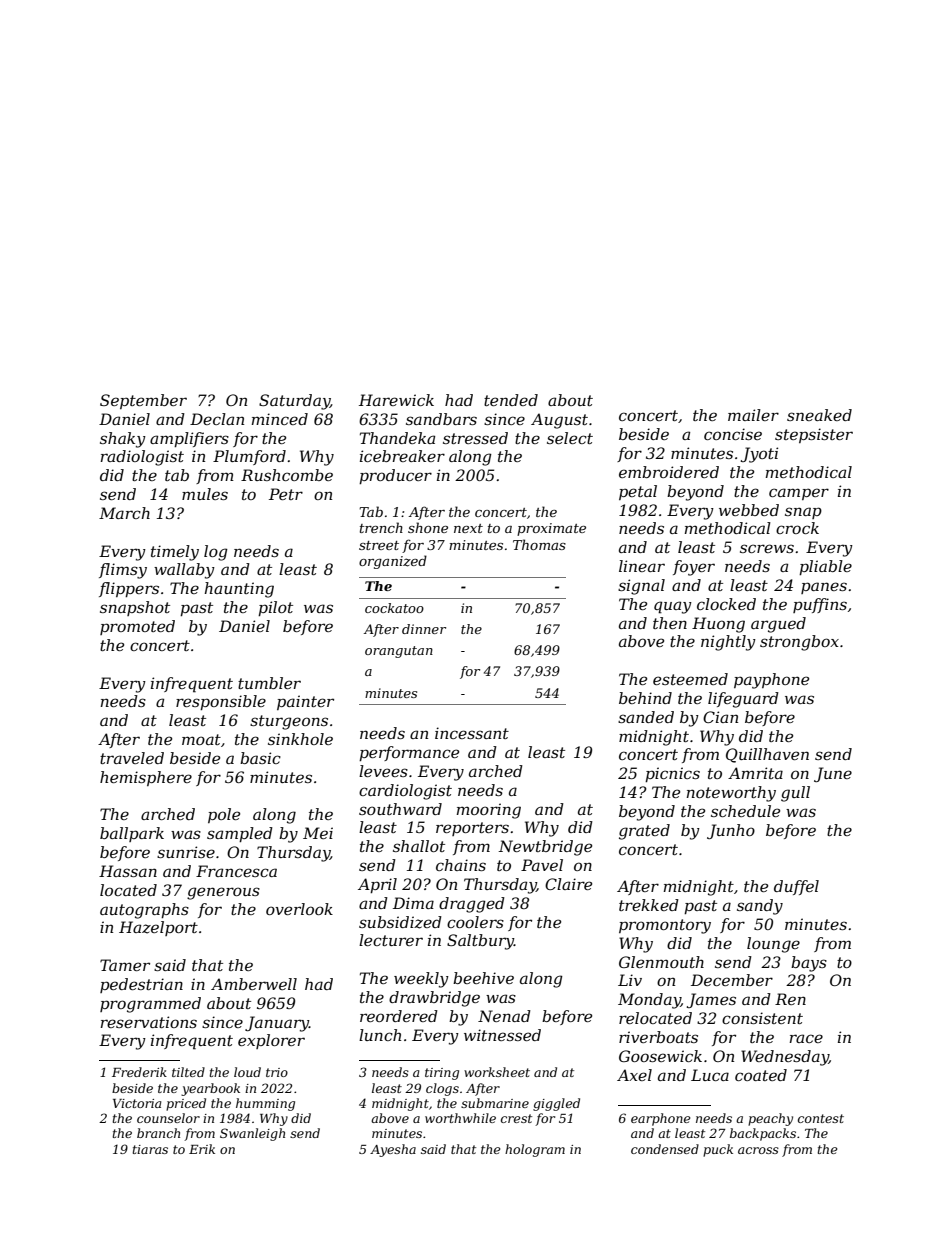 This page has height=1233, width=952. What do you see at coordinates (409, 753) in the page?
I see `performance` at bounding box center [409, 753].
